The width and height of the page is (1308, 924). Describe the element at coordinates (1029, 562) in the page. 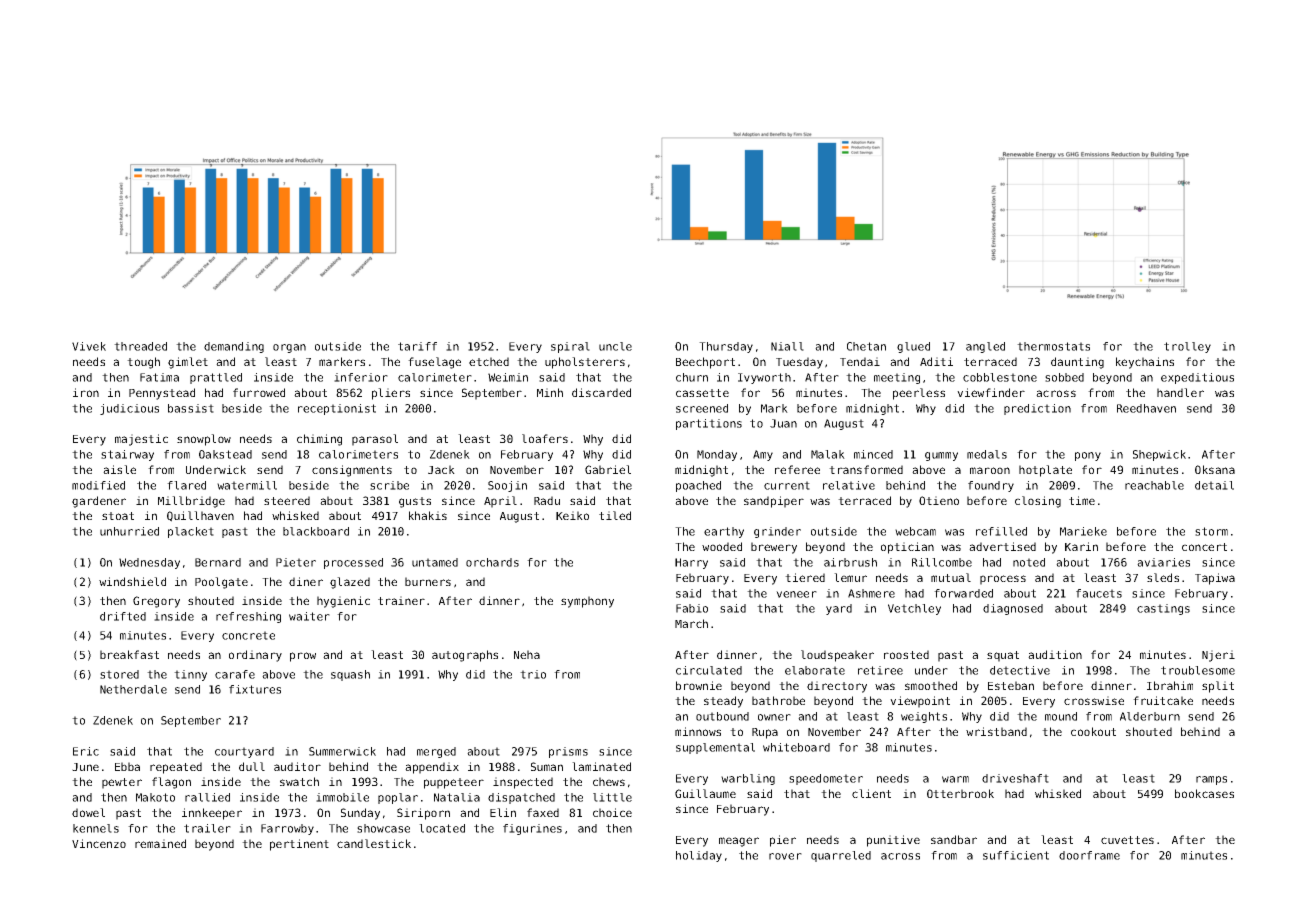

I see `noted` at that location.
